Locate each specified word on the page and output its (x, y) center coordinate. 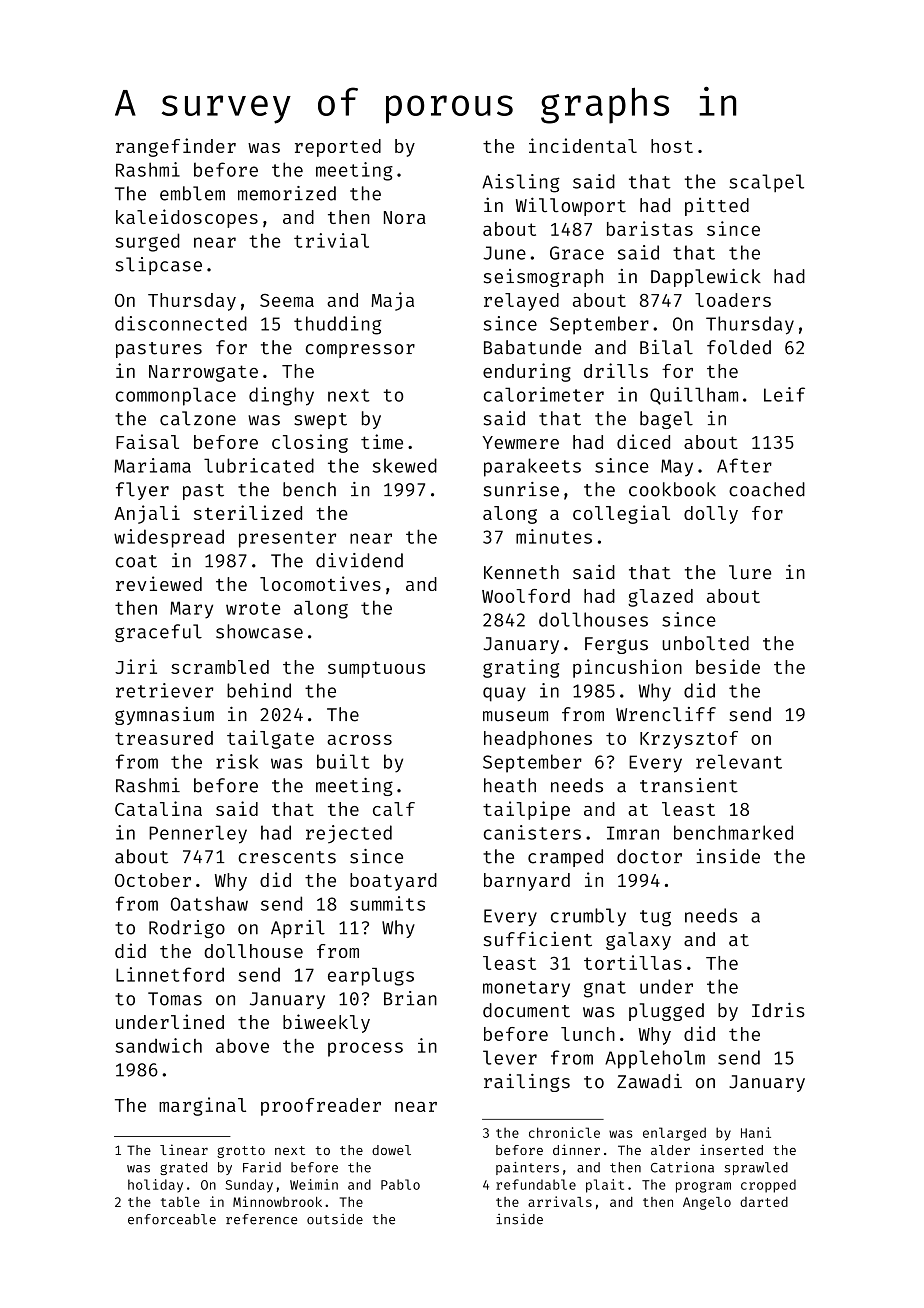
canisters (532, 832)
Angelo (707, 1203)
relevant (739, 761)
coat (136, 561)
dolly (711, 515)
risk (237, 761)
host (672, 146)
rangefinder (176, 147)
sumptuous (376, 669)
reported (338, 148)
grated (183, 1168)
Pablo (400, 1184)
